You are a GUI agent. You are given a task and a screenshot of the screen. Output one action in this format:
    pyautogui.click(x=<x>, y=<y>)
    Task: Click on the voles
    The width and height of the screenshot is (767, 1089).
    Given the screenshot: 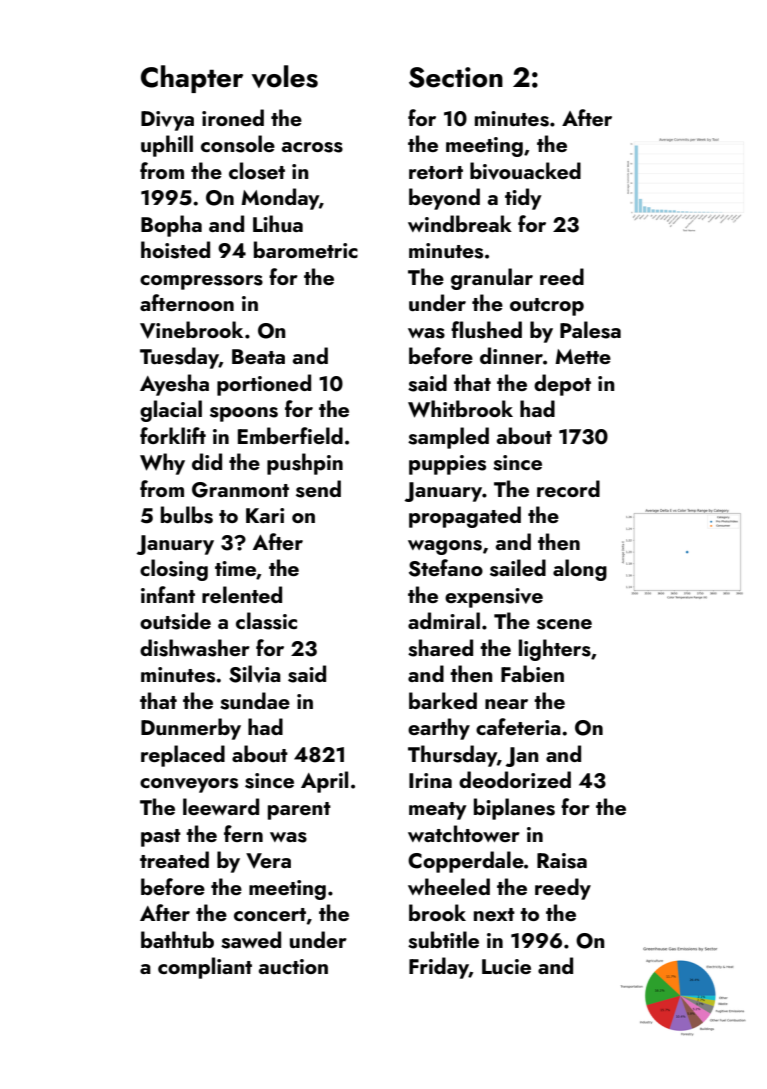 What is the action you would take?
    pyautogui.click(x=285, y=76)
